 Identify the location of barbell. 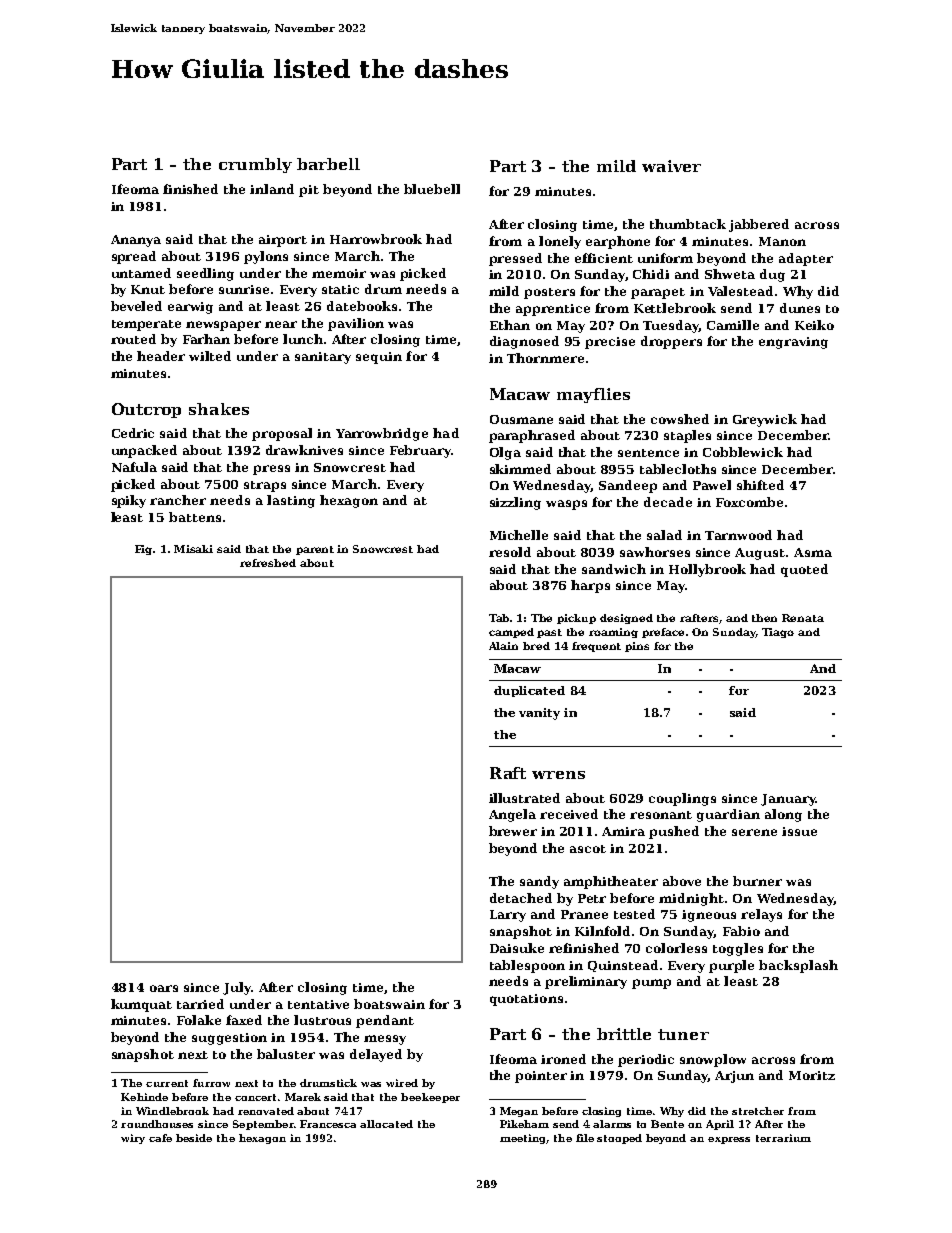
(328, 164).
